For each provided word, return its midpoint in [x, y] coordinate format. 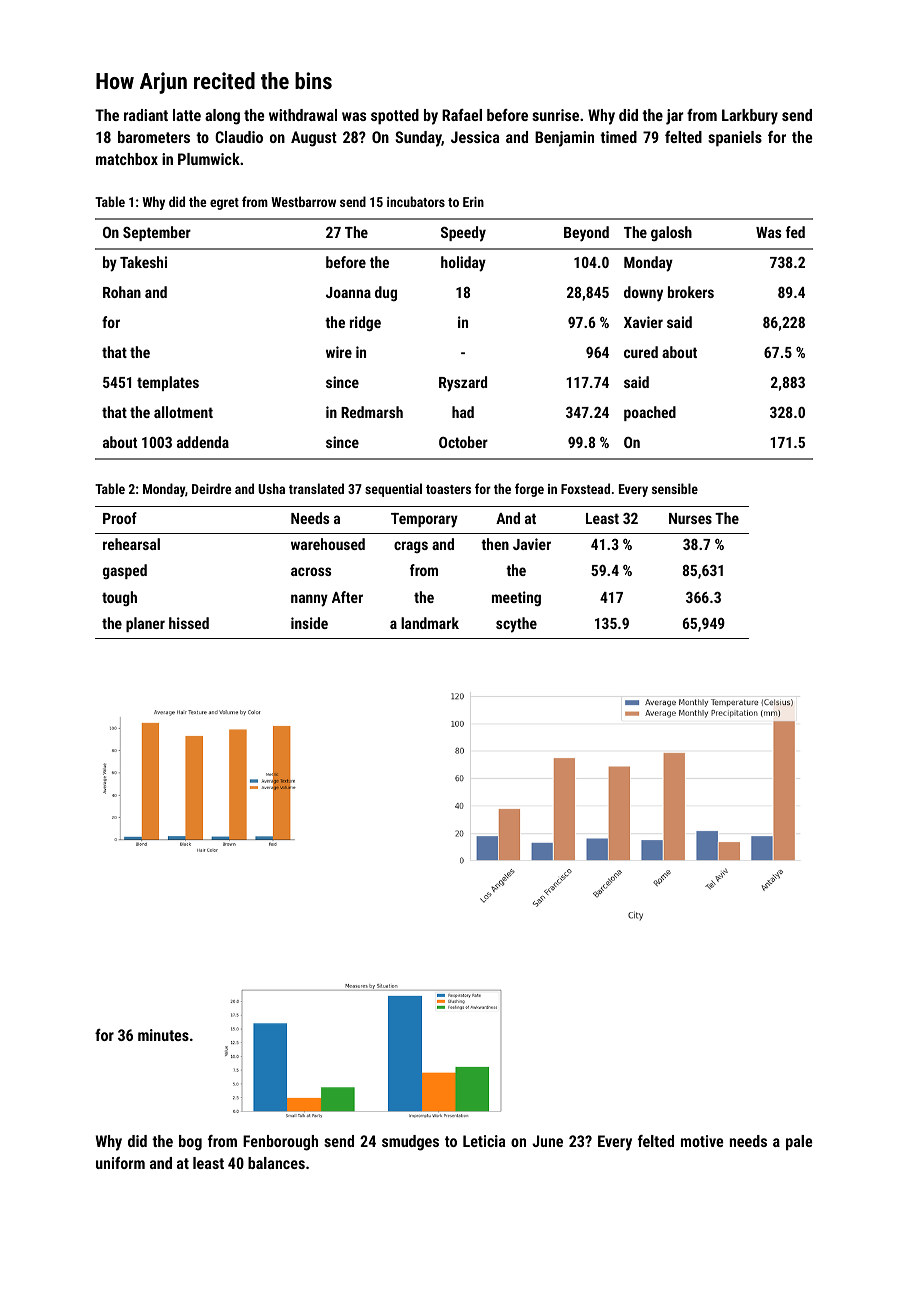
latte [187, 115]
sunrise [555, 115]
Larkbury [750, 117]
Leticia [484, 1141]
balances [276, 1163]
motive [702, 1141]
